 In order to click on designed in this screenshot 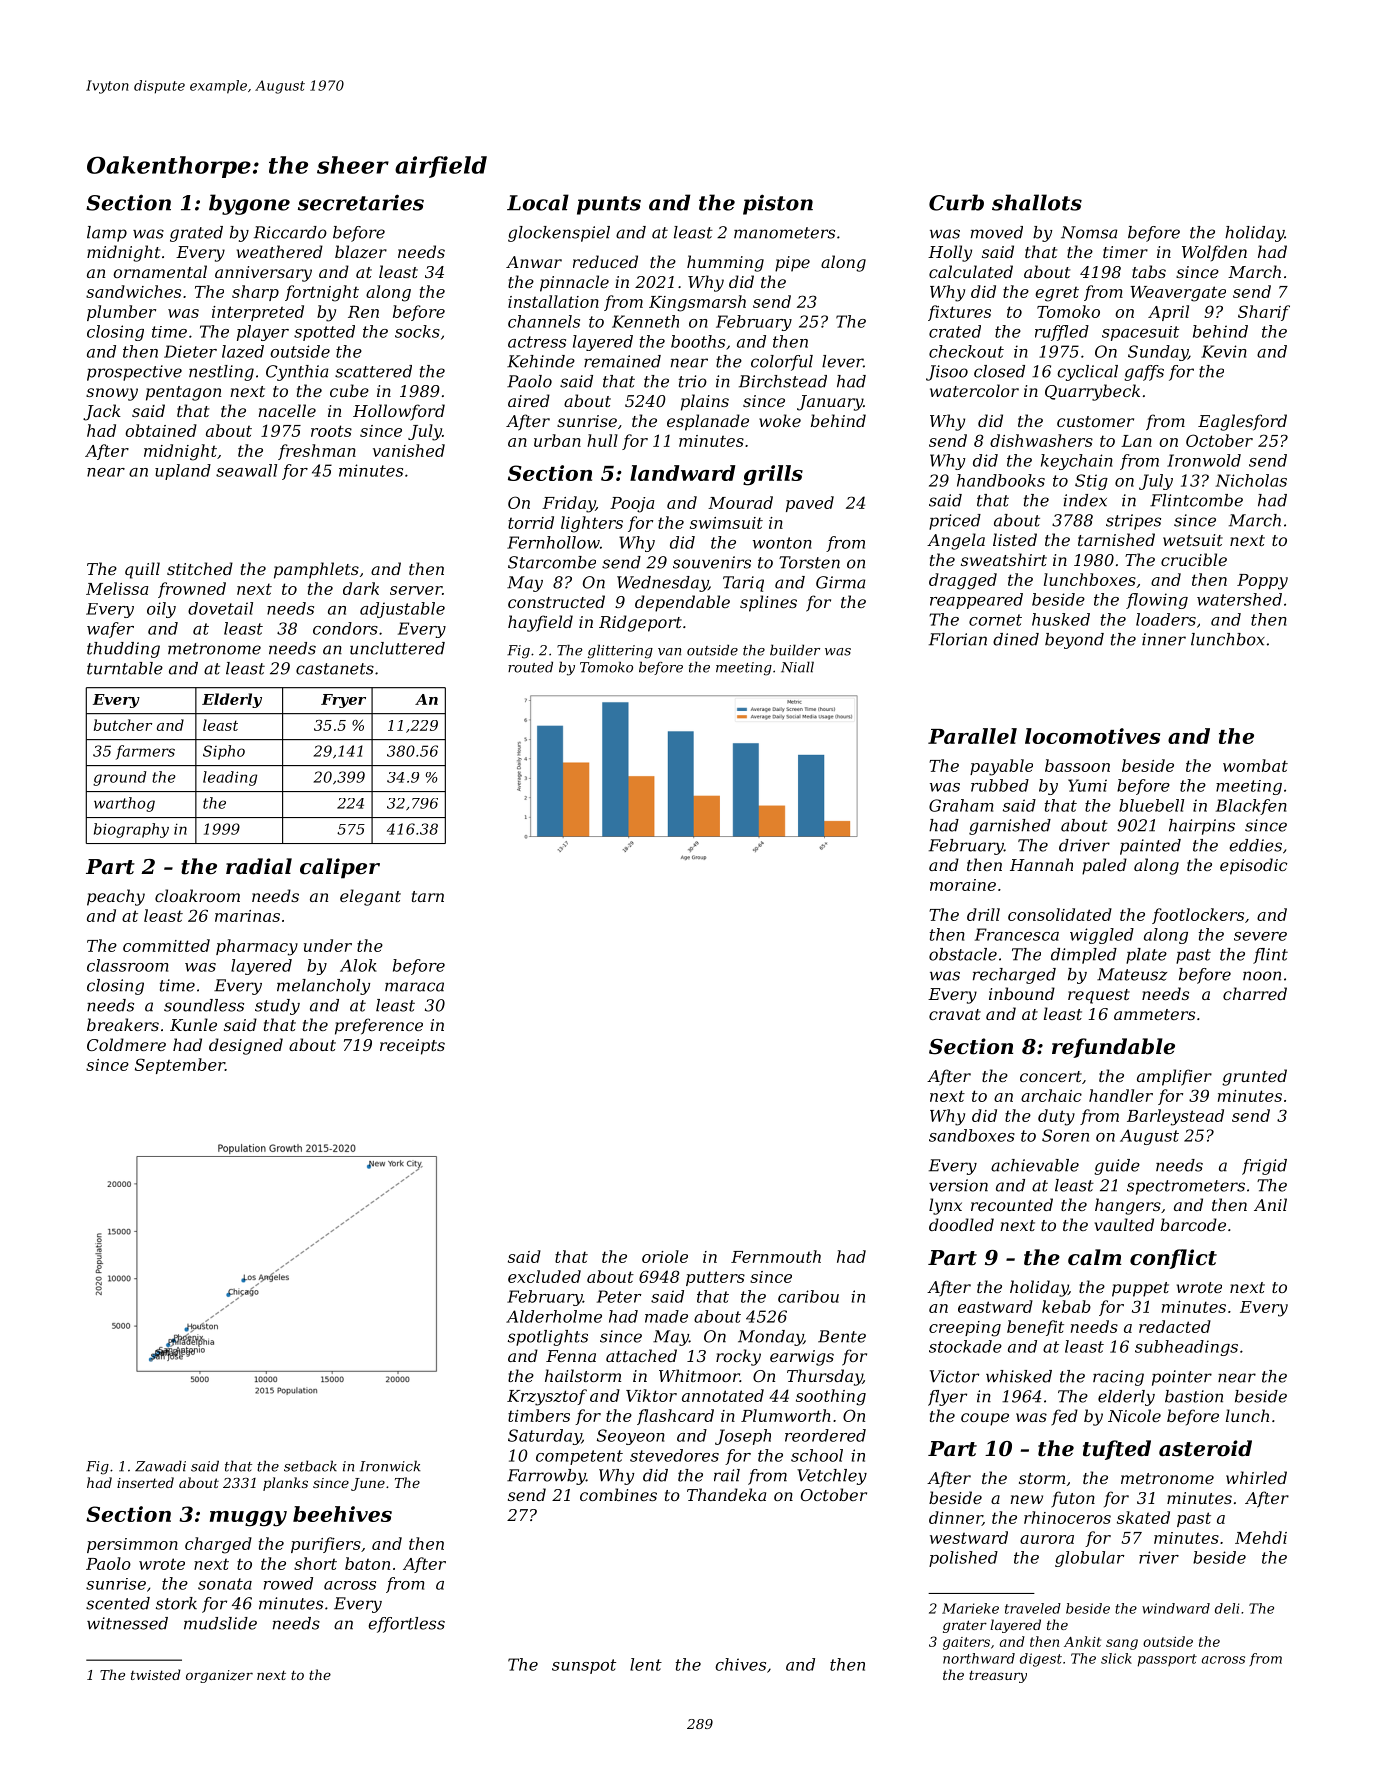, I will do `click(246, 1046)`.
